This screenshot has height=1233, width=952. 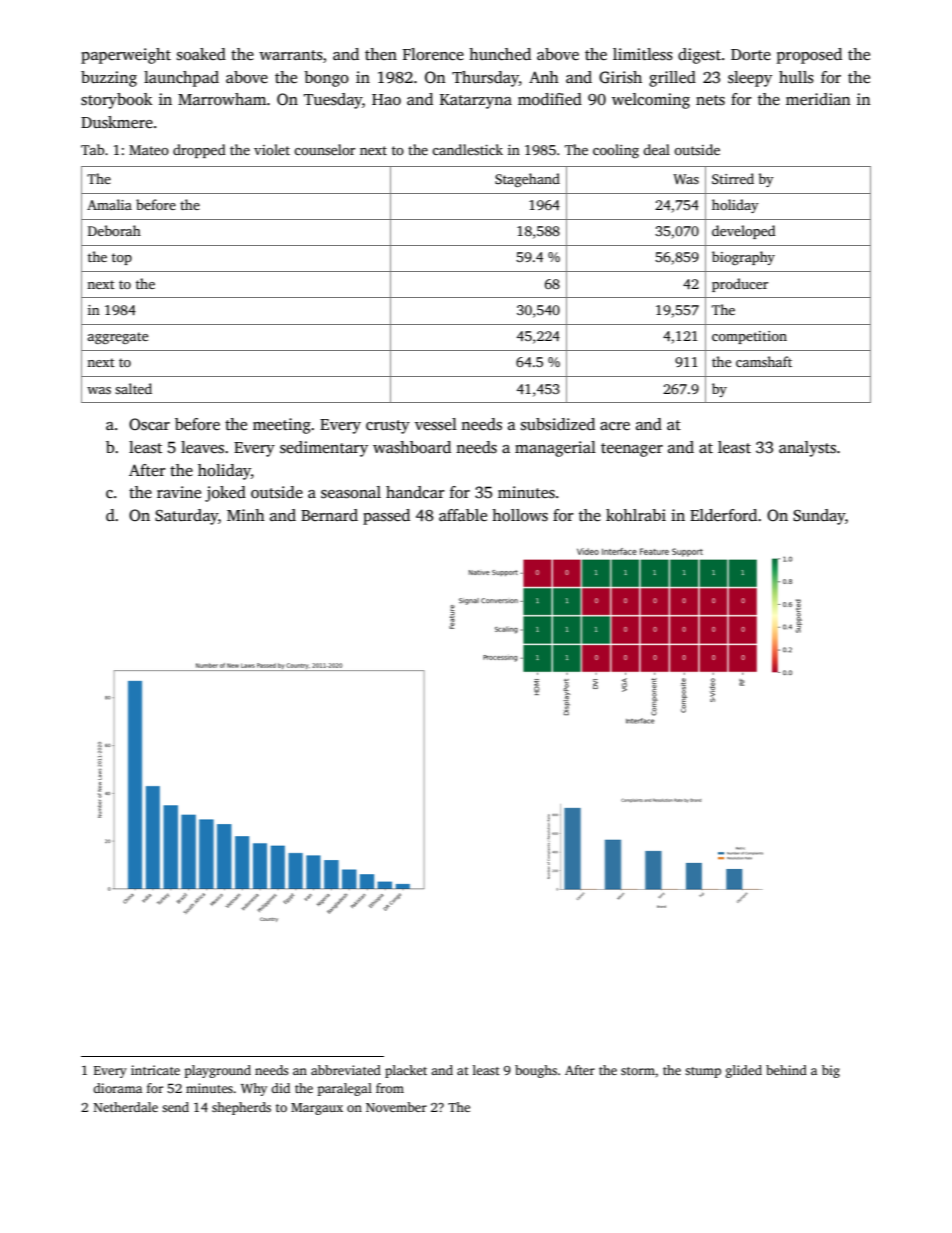 What do you see at coordinates (723, 515) in the screenshot?
I see `Elderford` at bounding box center [723, 515].
